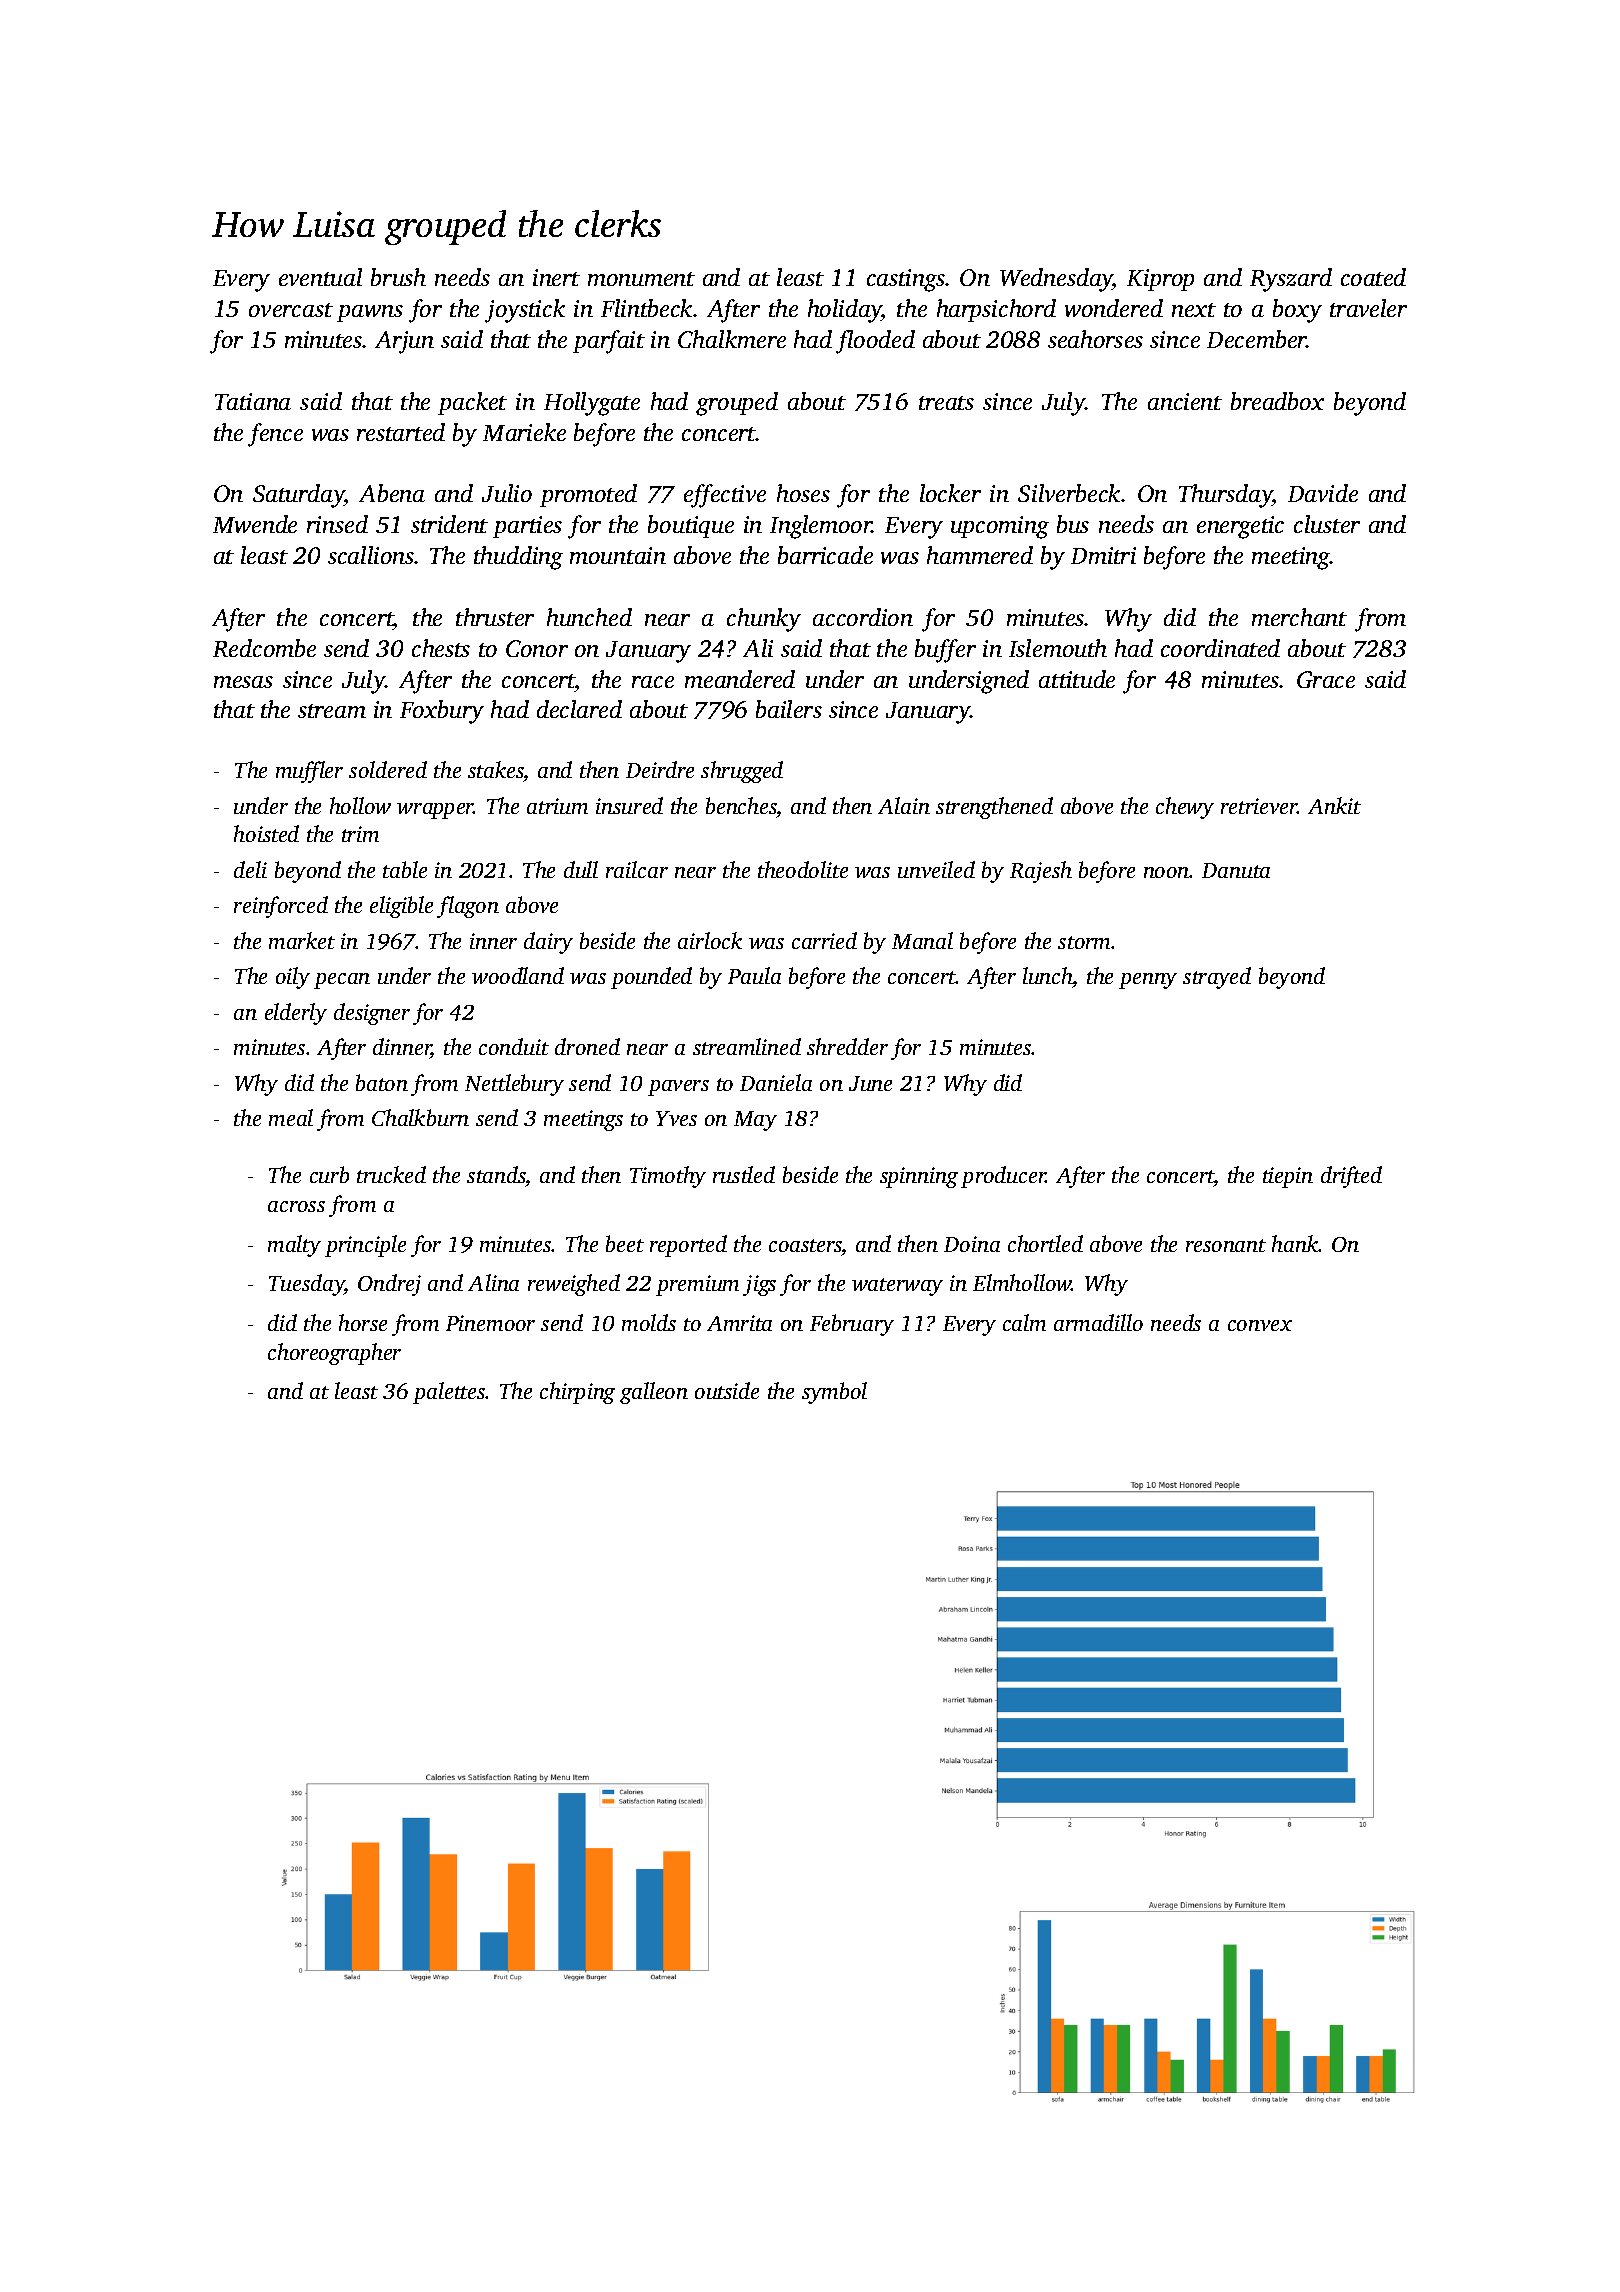 The image size is (1620, 2292). What do you see at coordinates (291, 310) in the page?
I see `overcast` at bounding box center [291, 310].
